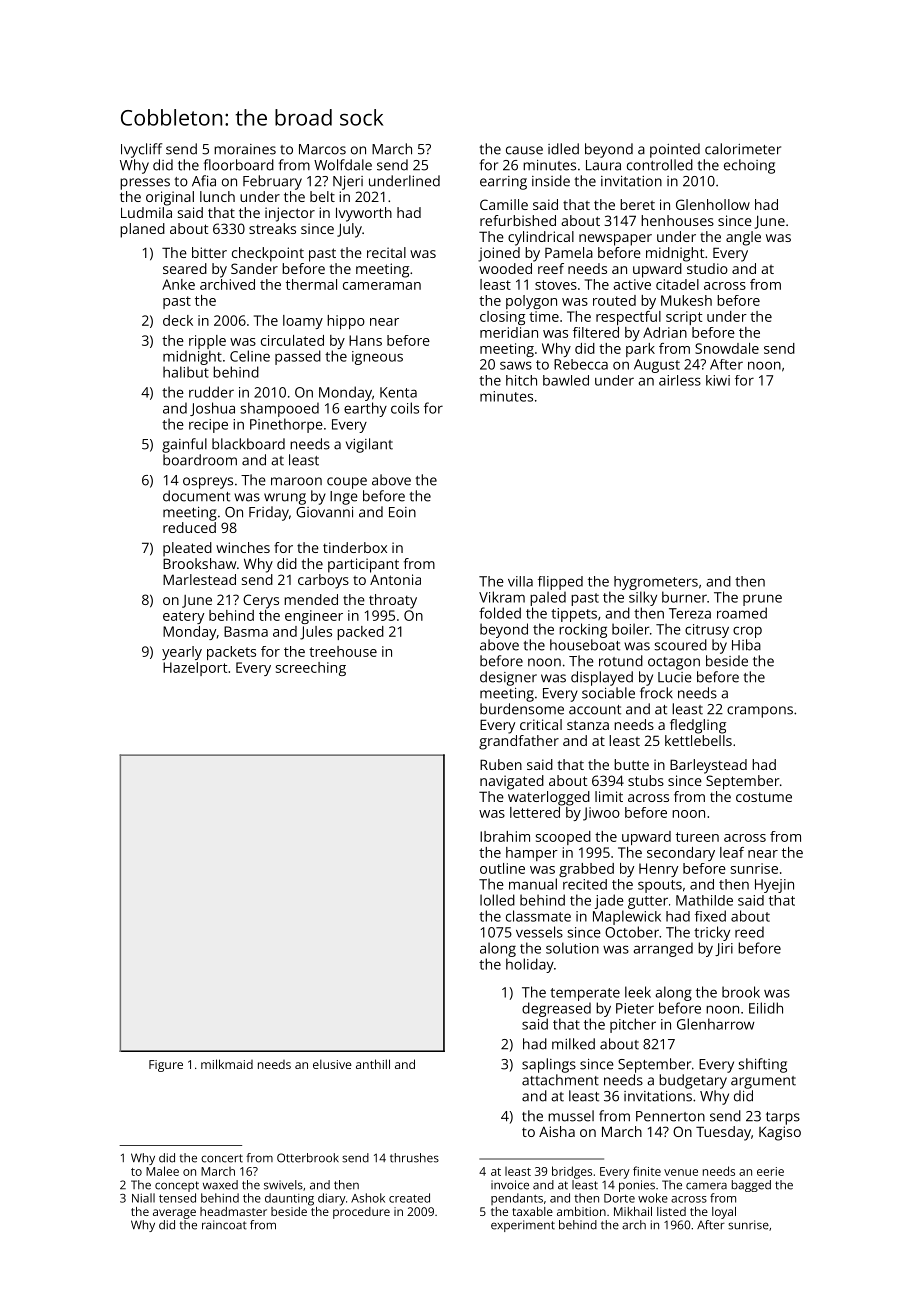  What do you see at coordinates (724, 1213) in the screenshot?
I see `loyal` at bounding box center [724, 1213].
